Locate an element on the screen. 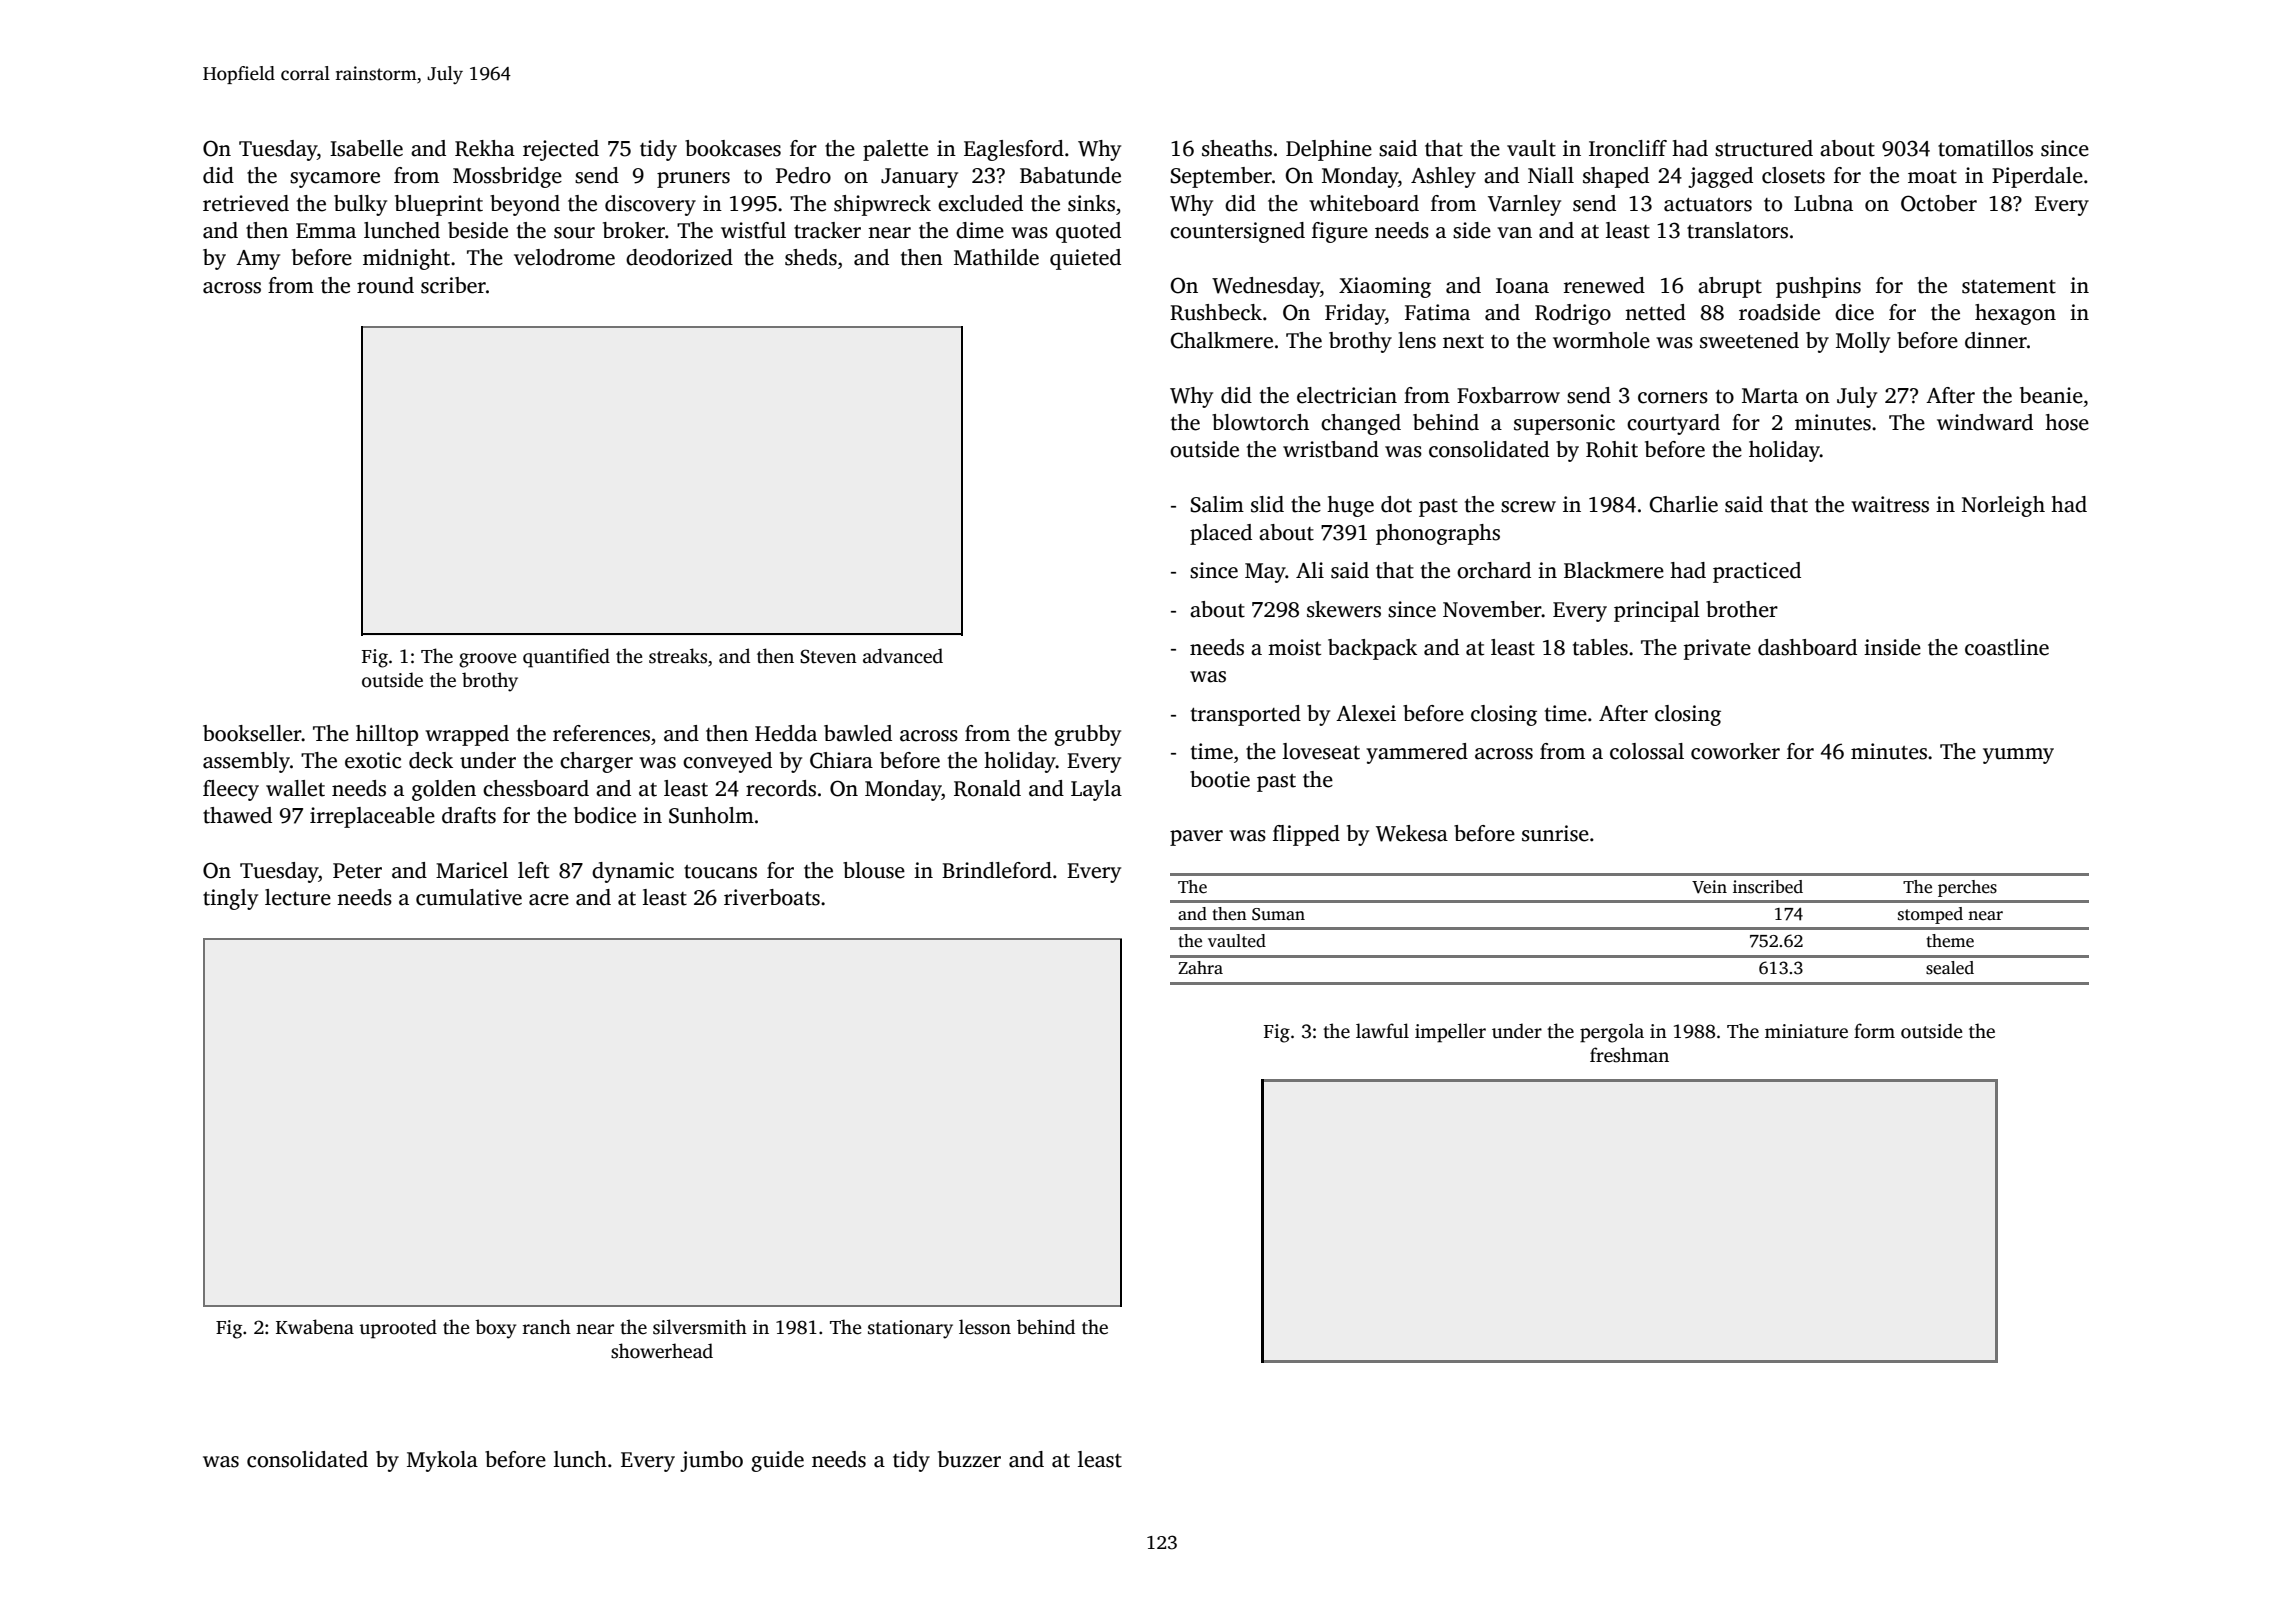  Vein is located at coordinates (1709, 887).
